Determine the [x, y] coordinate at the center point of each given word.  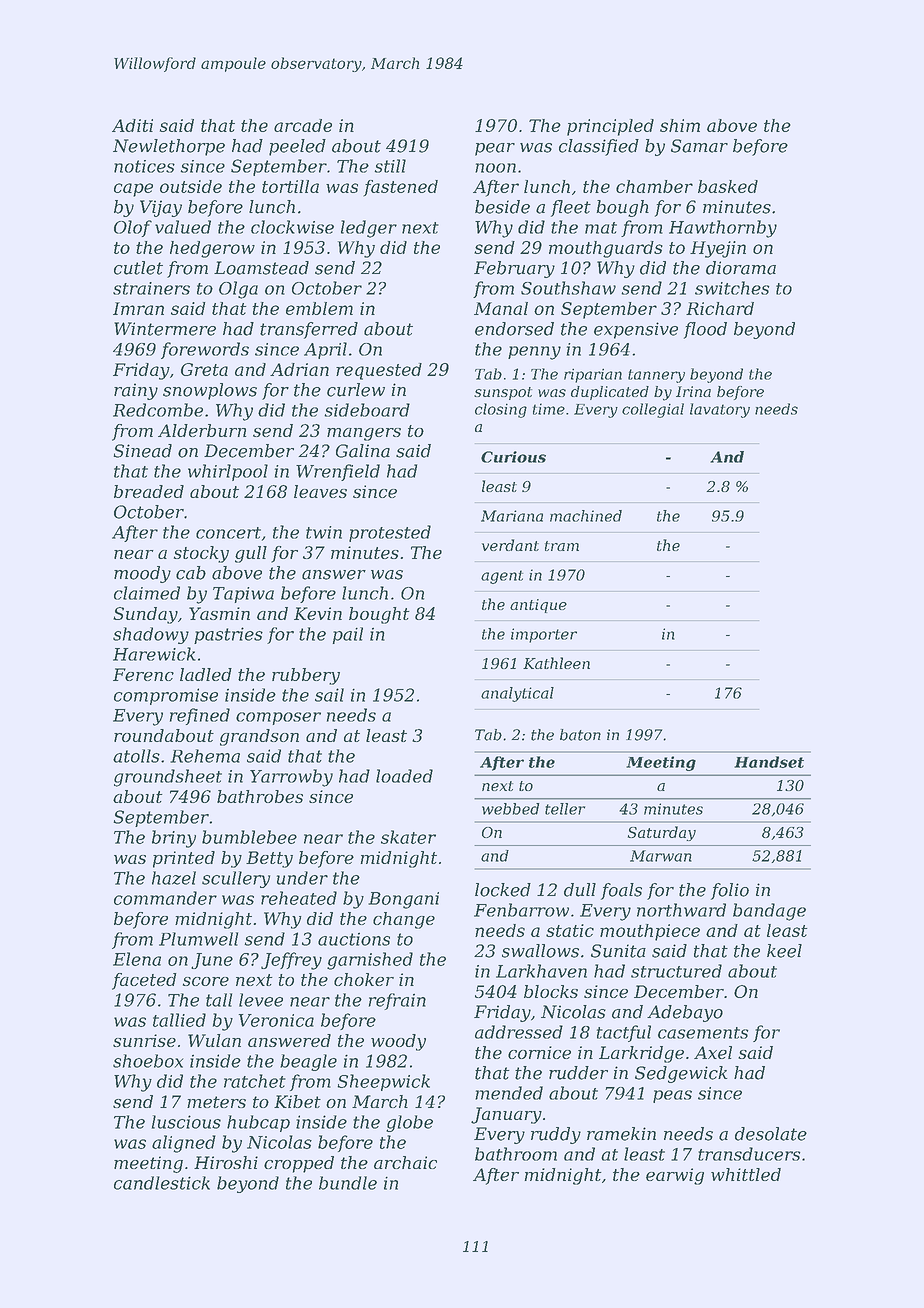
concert [228, 533]
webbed [510, 809]
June [212, 961]
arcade [303, 125]
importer [544, 635]
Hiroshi [226, 1162]
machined [586, 516]
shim [680, 125]
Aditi [132, 125]
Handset [769, 762]
